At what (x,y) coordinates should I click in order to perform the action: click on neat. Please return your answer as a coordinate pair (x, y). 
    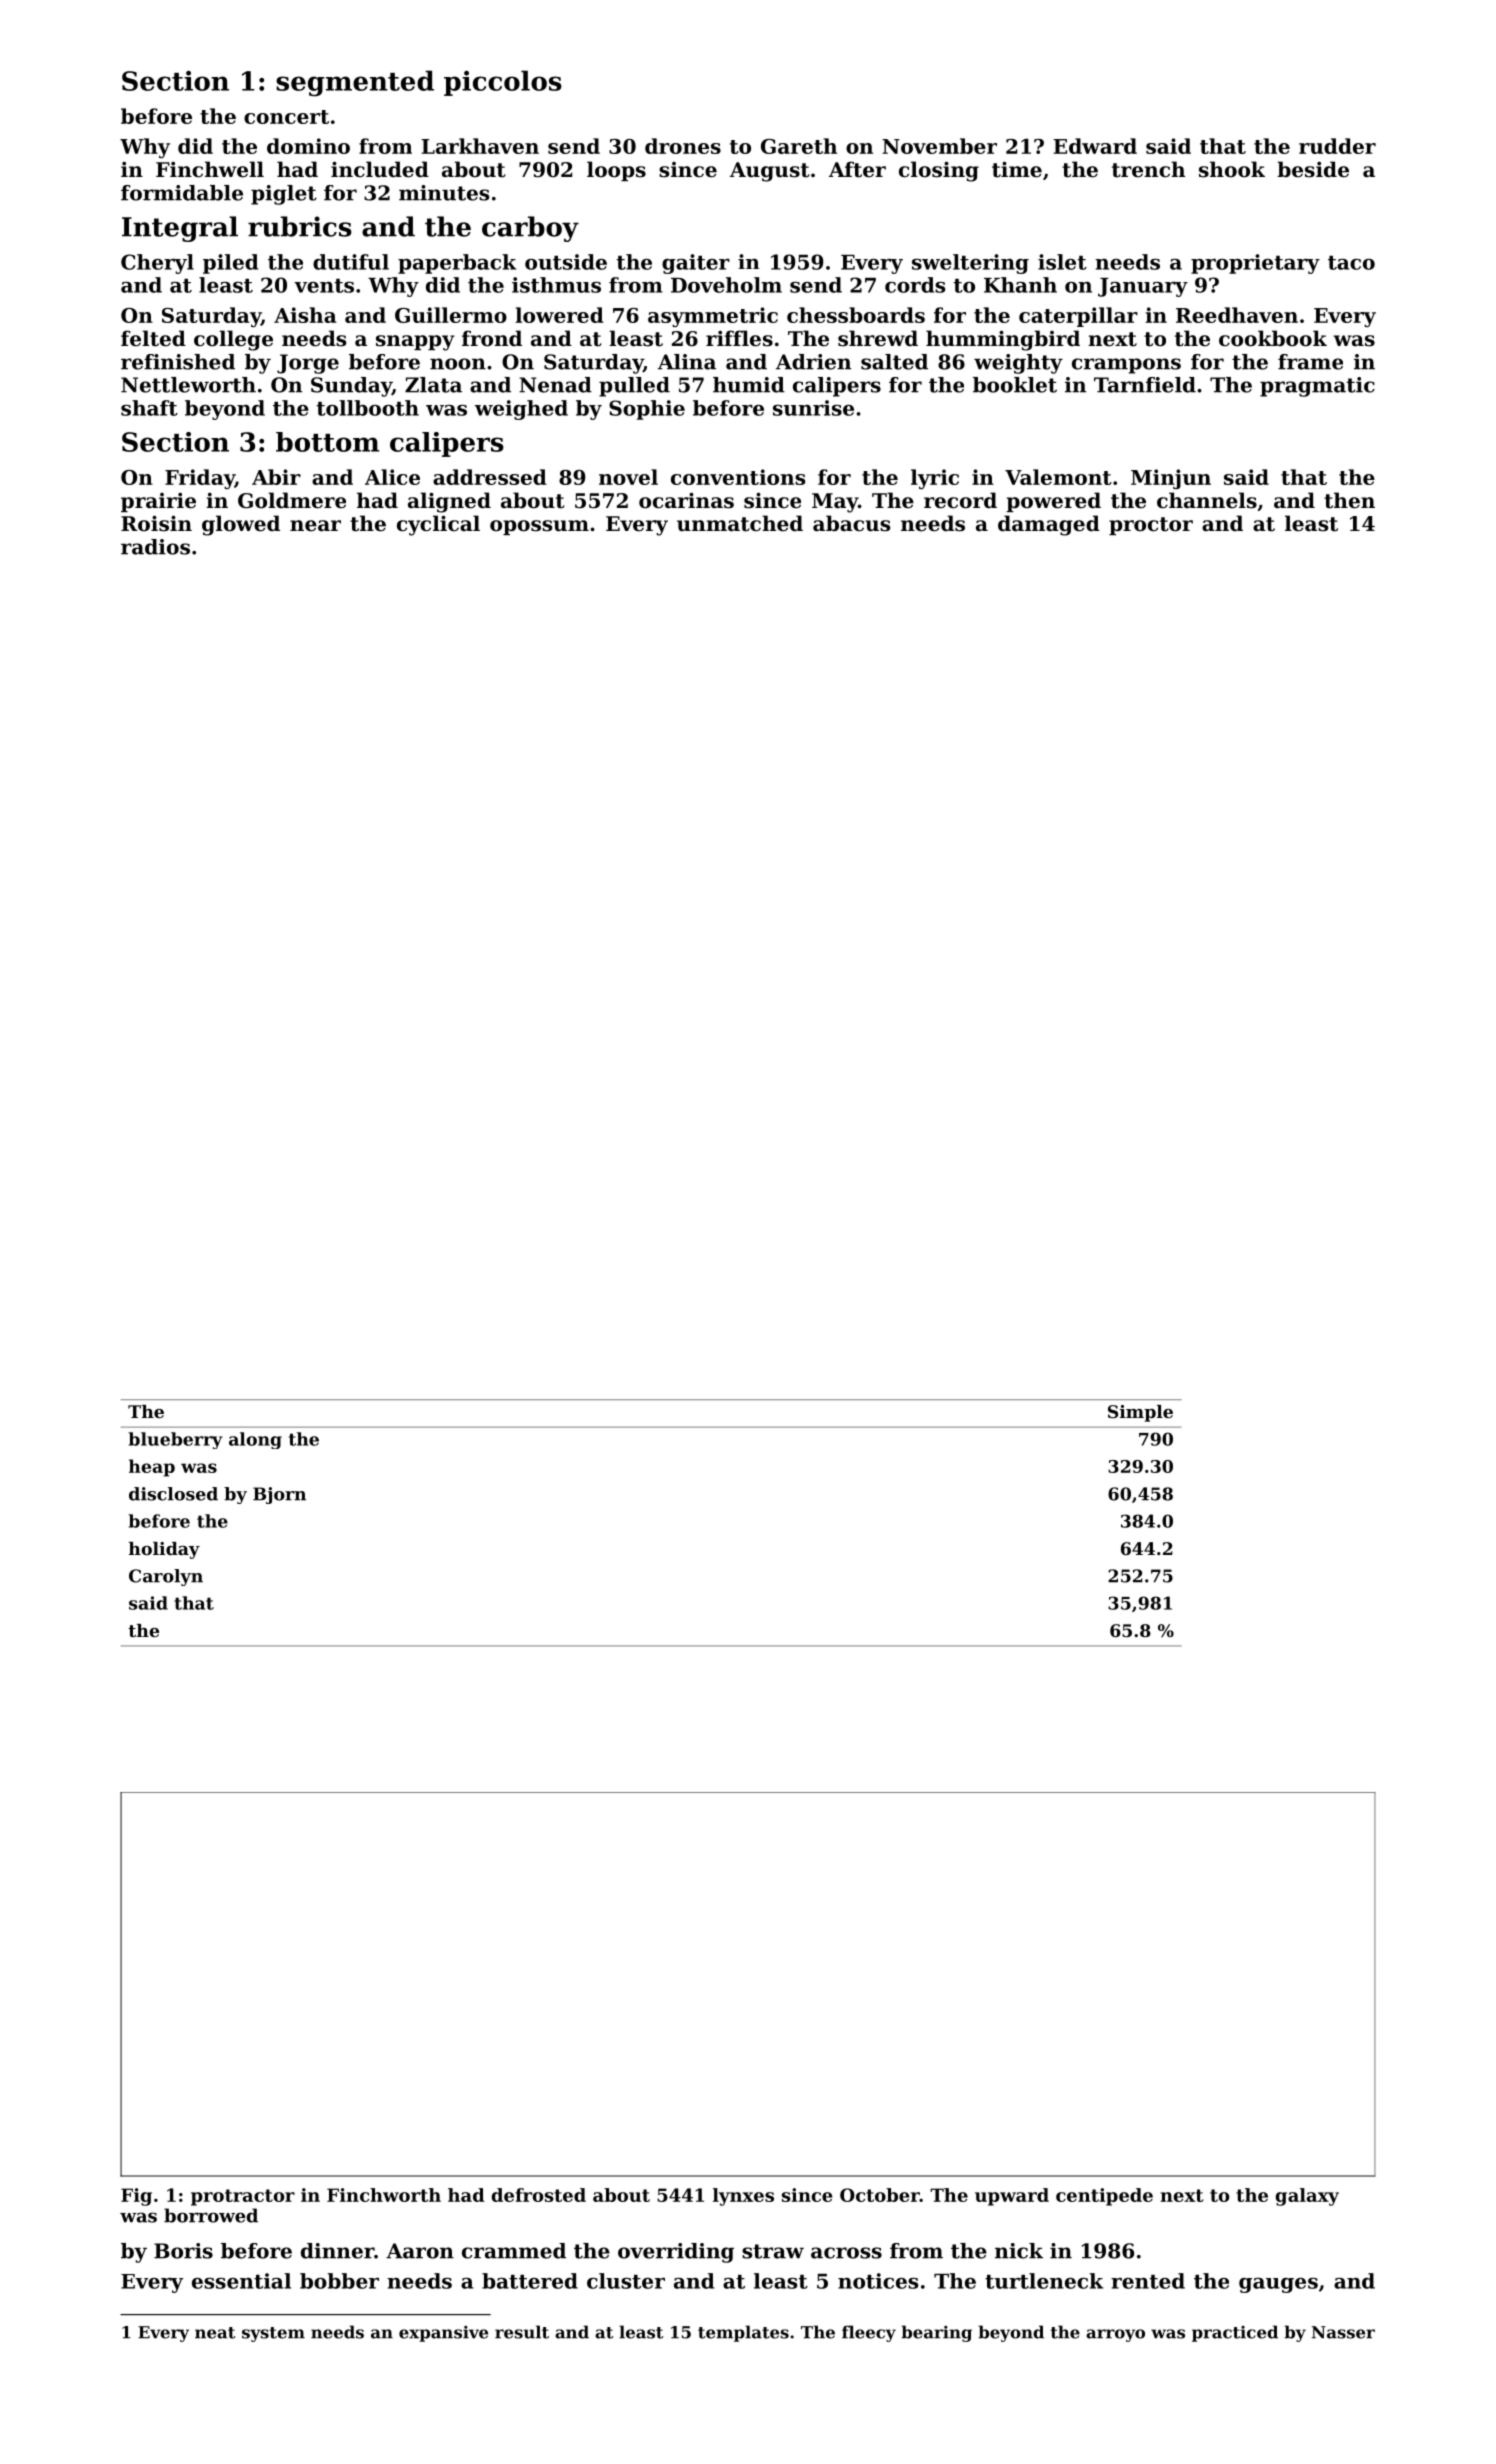
    Looking at the image, I should click on (215, 2333).
